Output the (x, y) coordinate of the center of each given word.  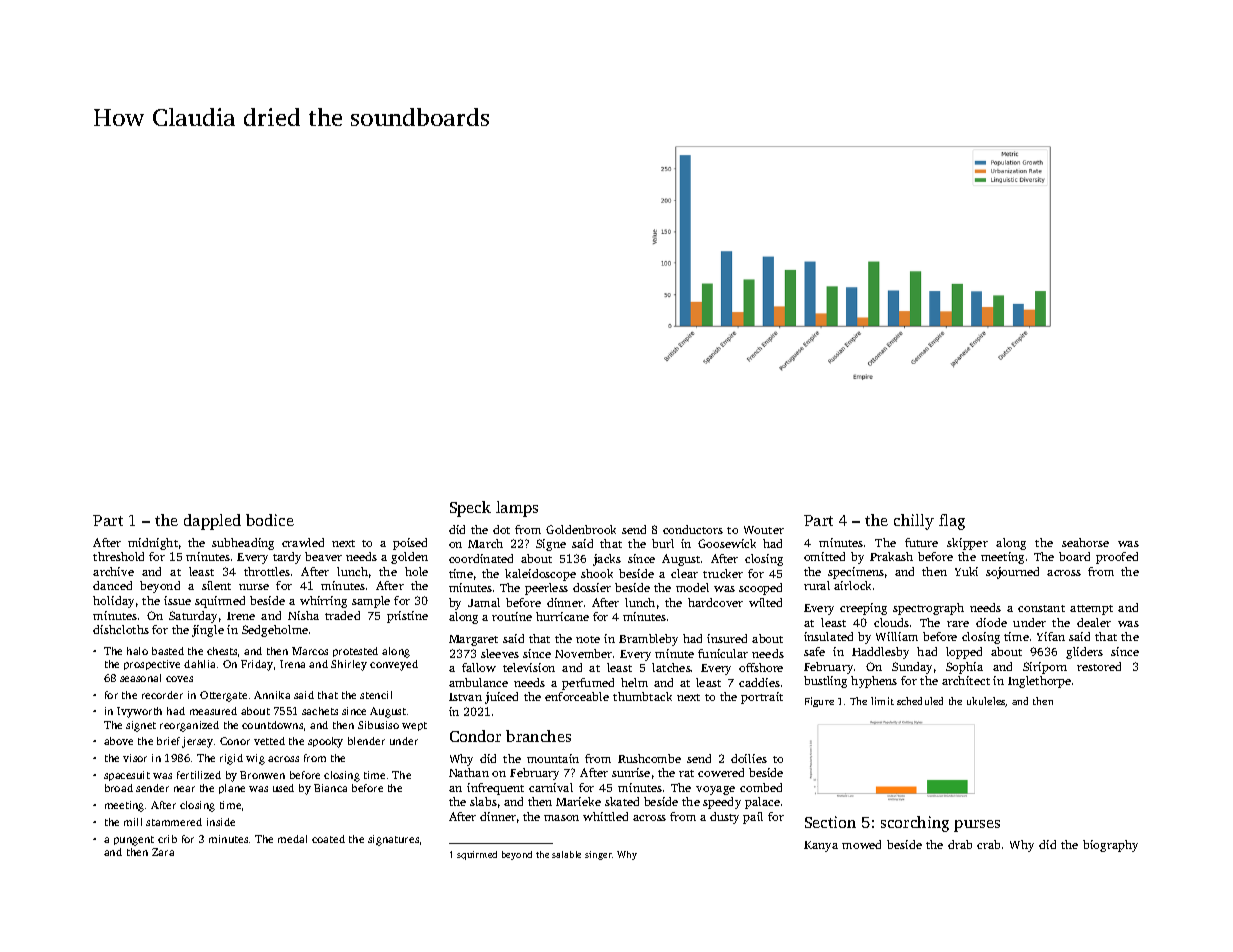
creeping (863, 609)
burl (663, 543)
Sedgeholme (275, 631)
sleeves (500, 653)
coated (328, 839)
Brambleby (648, 640)
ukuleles (986, 702)
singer (598, 855)
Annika (272, 695)
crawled (303, 542)
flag (952, 522)
